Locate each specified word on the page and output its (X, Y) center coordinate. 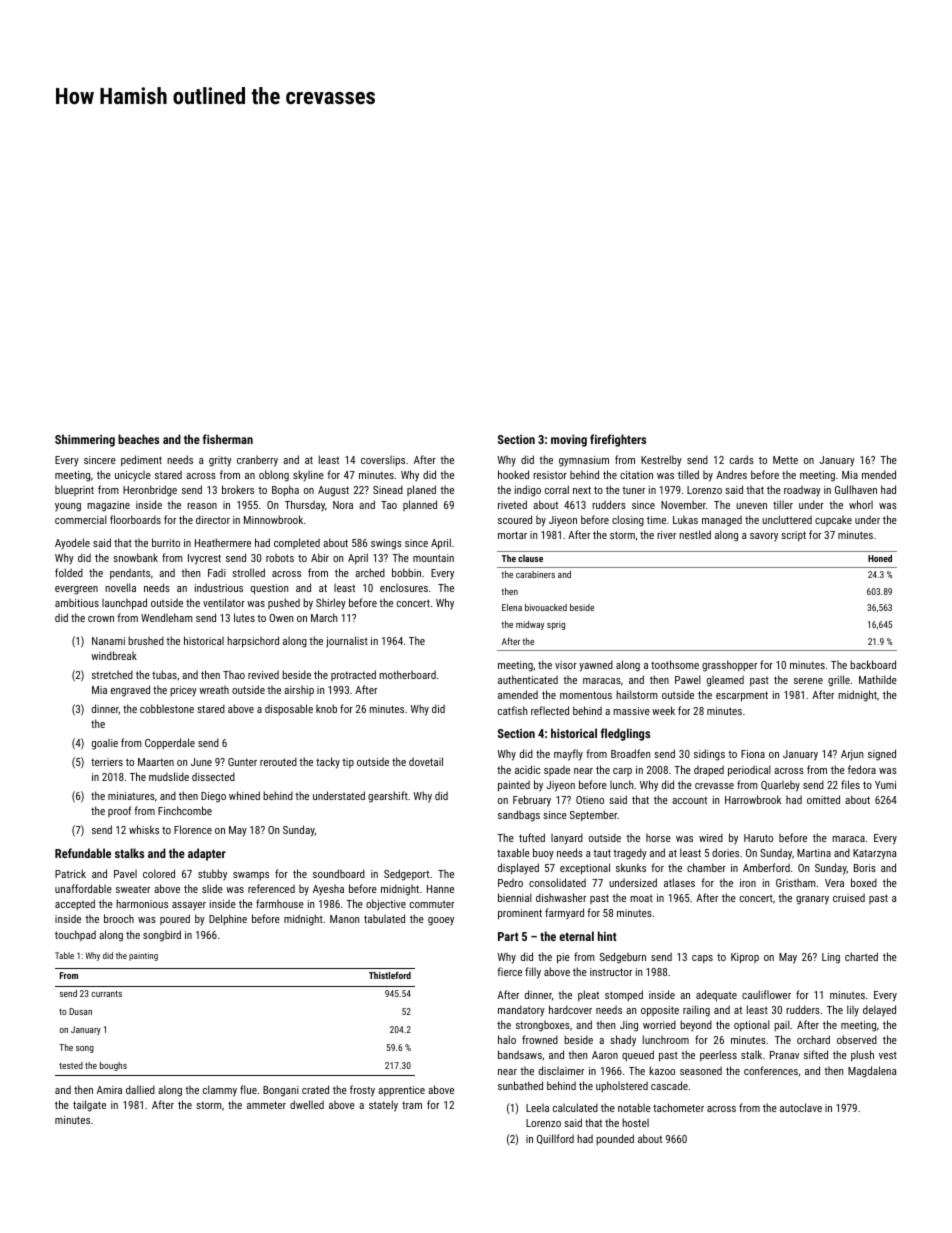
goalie (105, 744)
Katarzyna (874, 854)
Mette (785, 460)
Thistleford (390, 975)
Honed (880, 558)
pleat (588, 995)
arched (370, 572)
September (593, 815)
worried (659, 1024)
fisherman (228, 439)
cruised (849, 897)
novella (120, 587)
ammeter (266, 1105)
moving (569, 441)
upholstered (622, 1086)
